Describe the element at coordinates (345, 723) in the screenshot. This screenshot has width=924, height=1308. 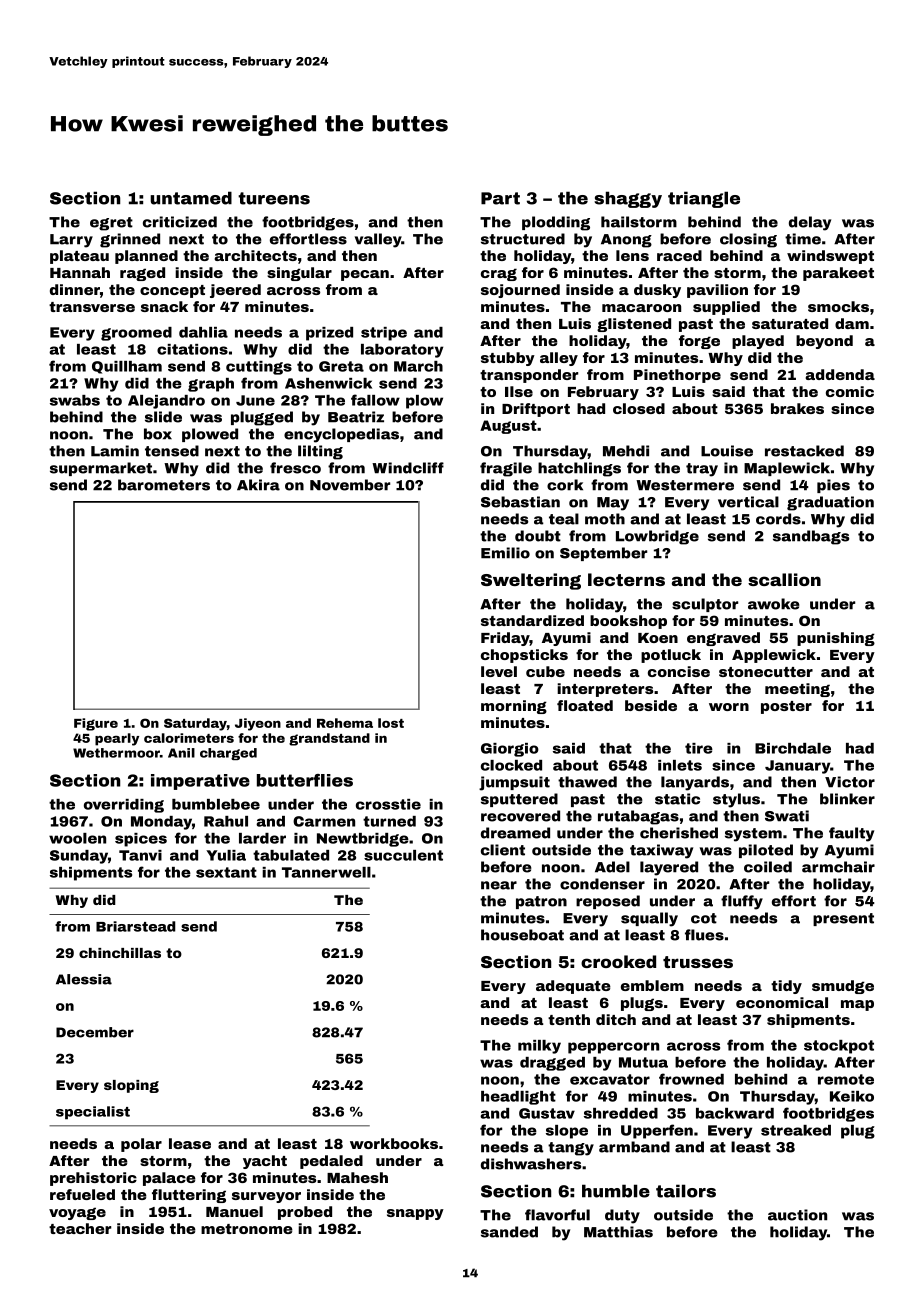
I see `Rehema` at that location.
